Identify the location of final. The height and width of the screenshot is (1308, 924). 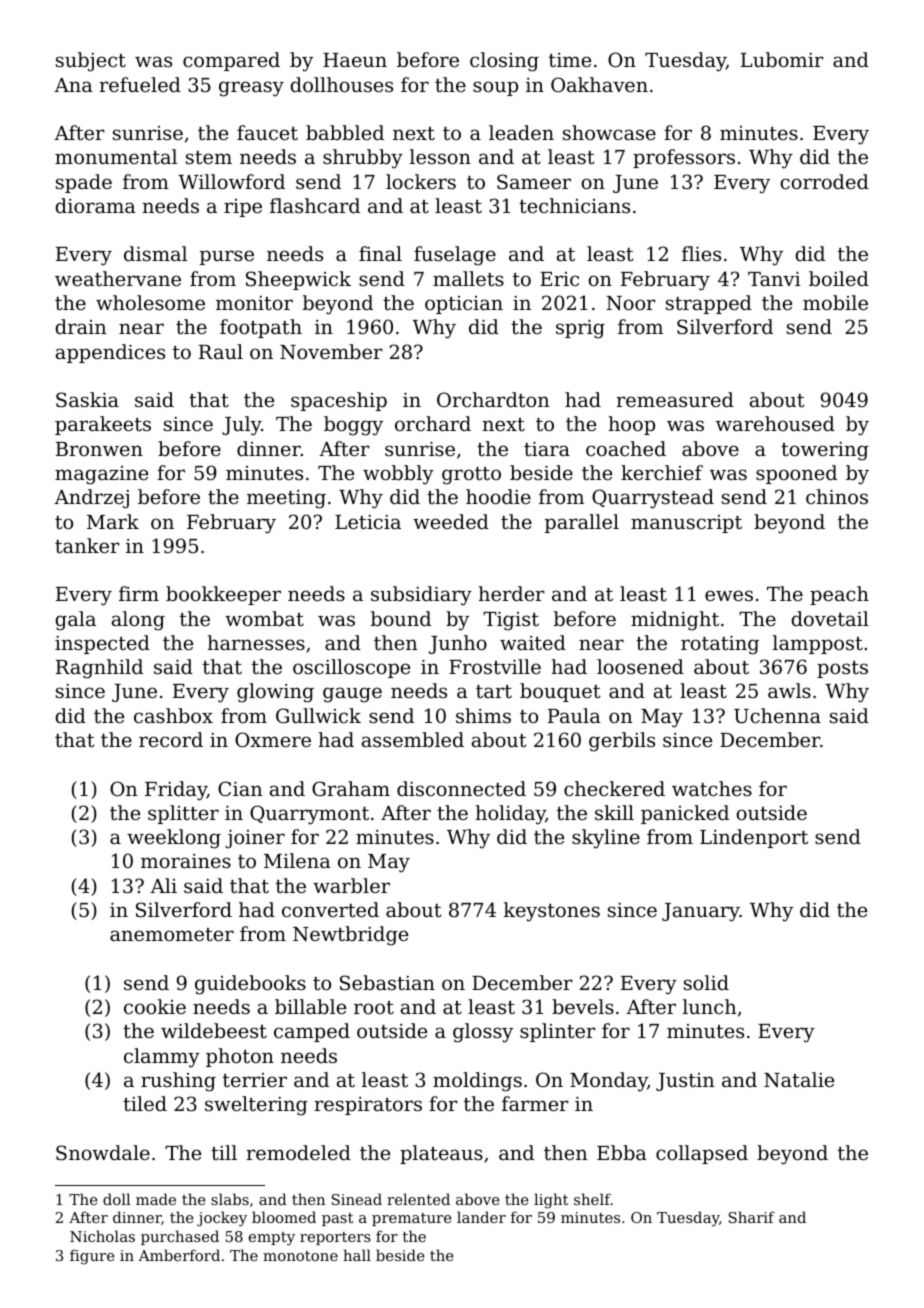
(380, 253).
